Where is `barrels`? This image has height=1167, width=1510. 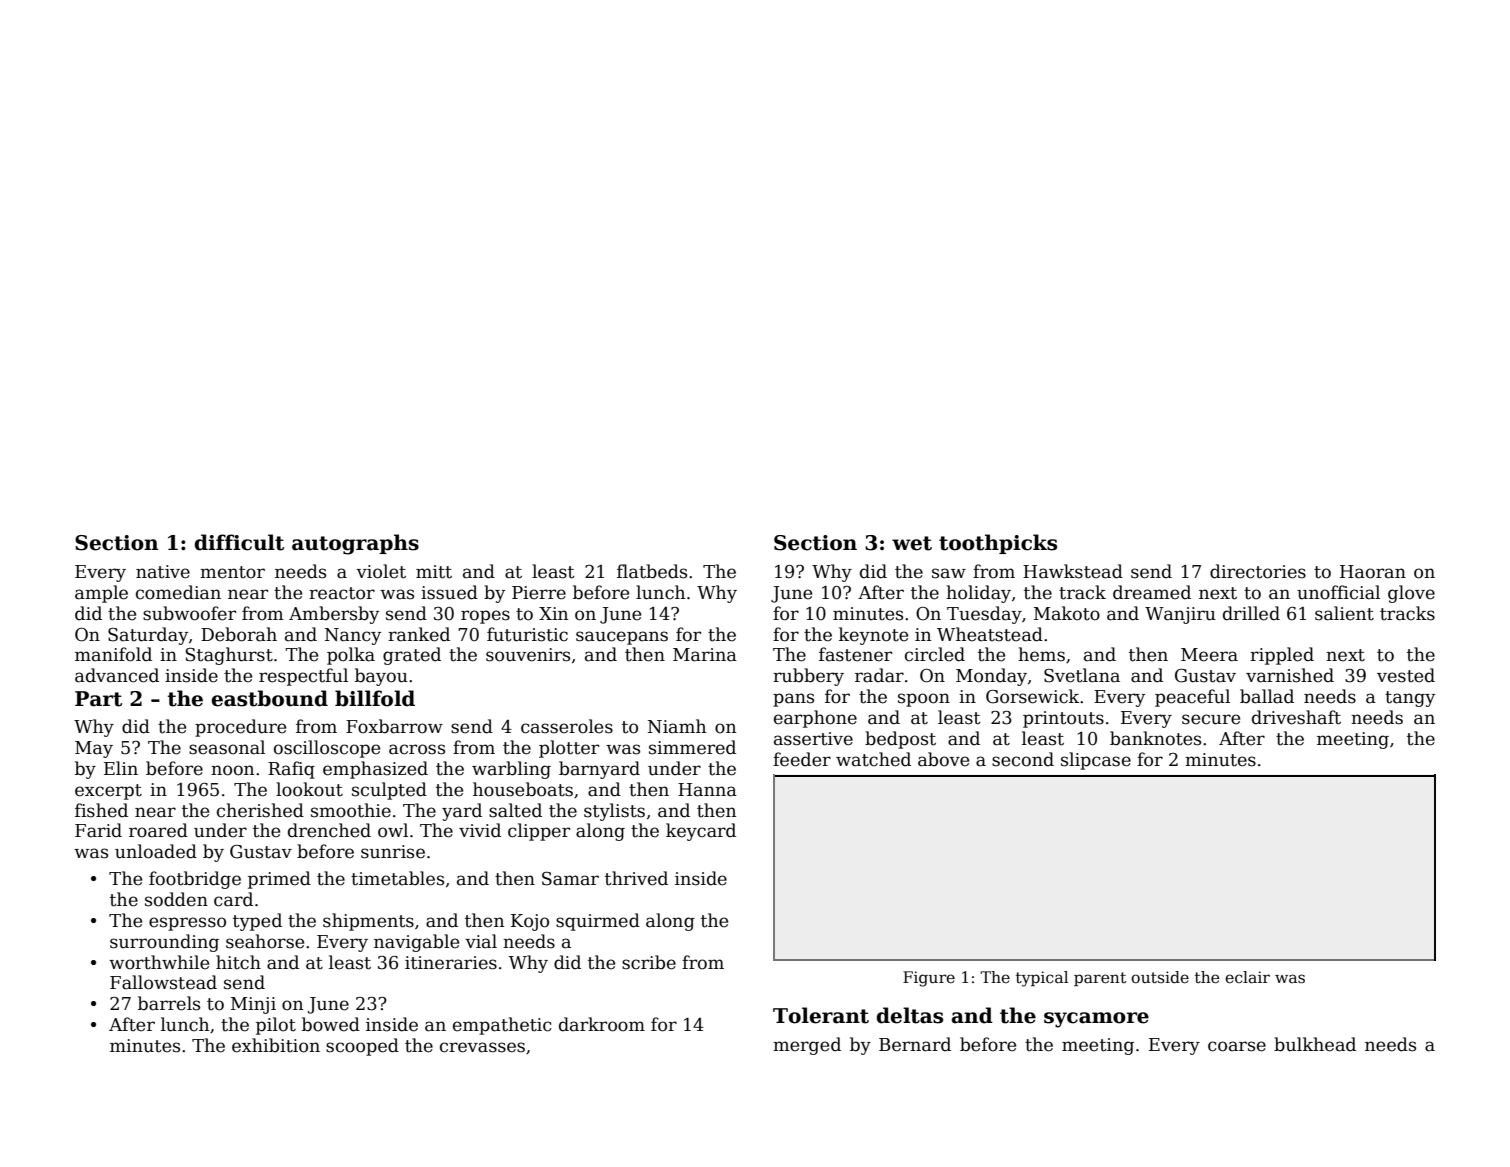
barrels is located at coordinates (169, 1003).
